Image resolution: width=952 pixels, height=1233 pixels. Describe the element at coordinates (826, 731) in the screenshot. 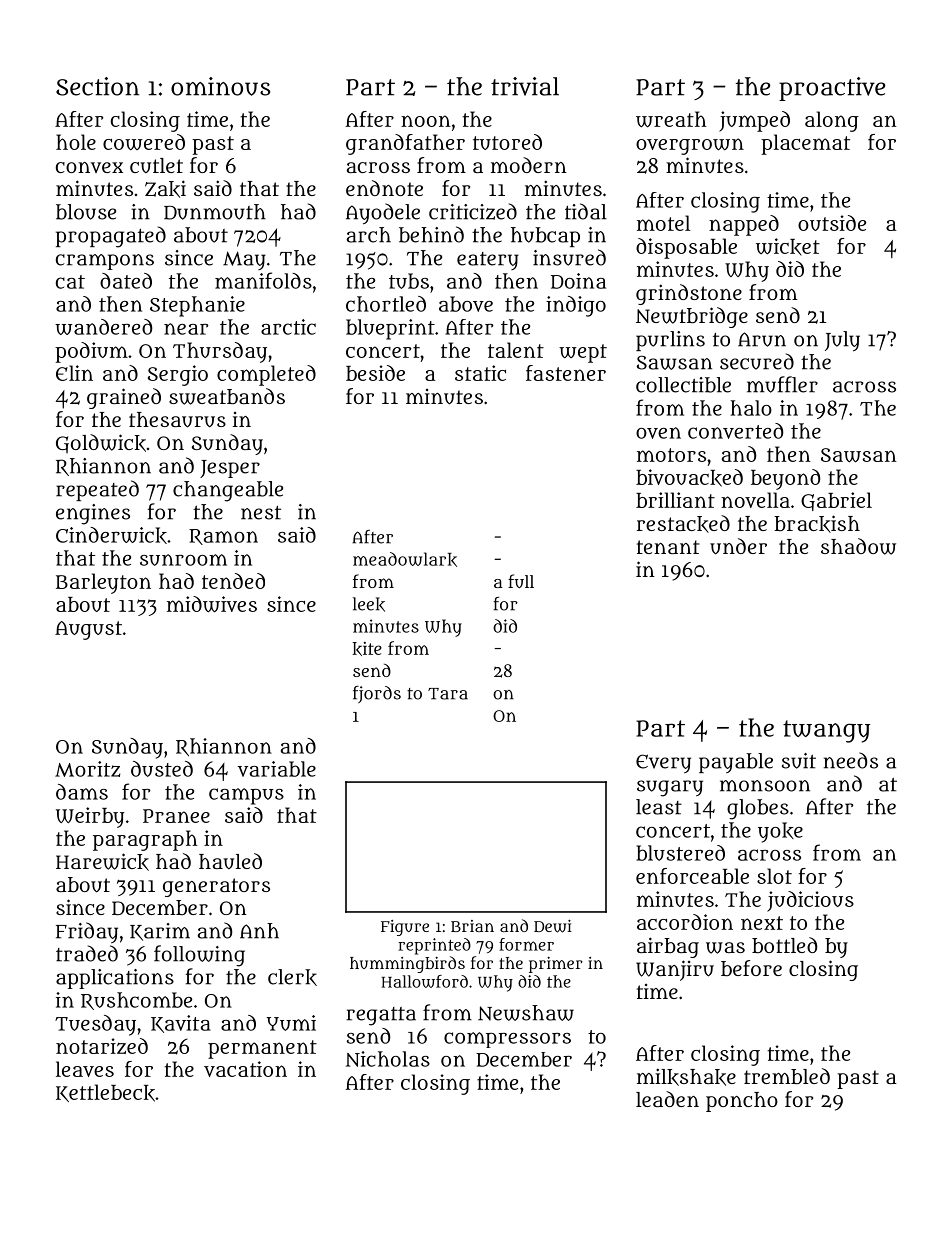

I see `twangy` at that location.
